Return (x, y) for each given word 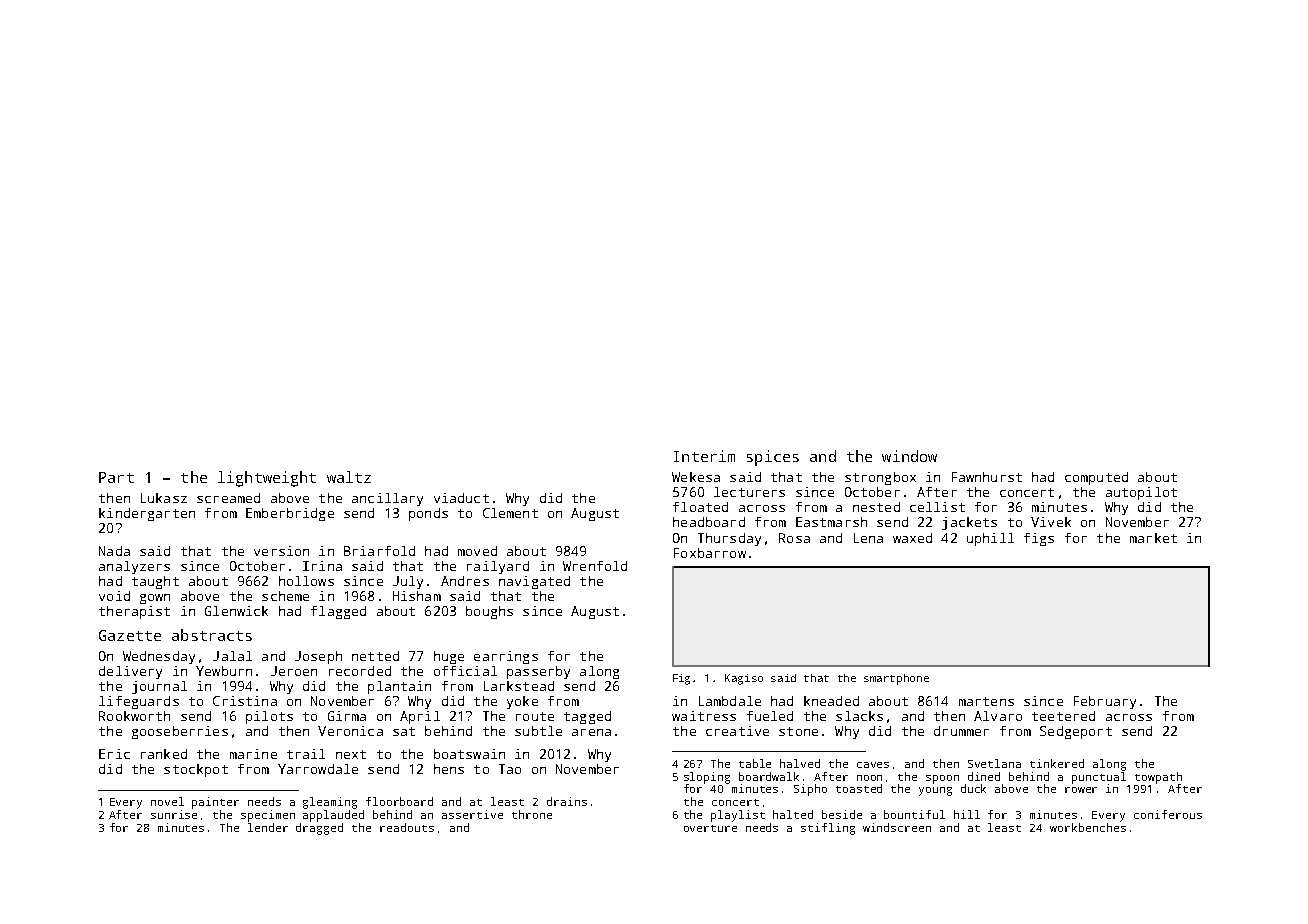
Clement (510, 513)
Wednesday (159, 657)
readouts (407, 827)
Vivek (1051, 522)
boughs (489, 612)
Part (116, 477)
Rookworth (134, 716)
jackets (969, 523)
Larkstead (519, 686)
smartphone (896, 679)
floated (700, 507)
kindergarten (147, 514)
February (1105, 702)
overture (710, 828)
